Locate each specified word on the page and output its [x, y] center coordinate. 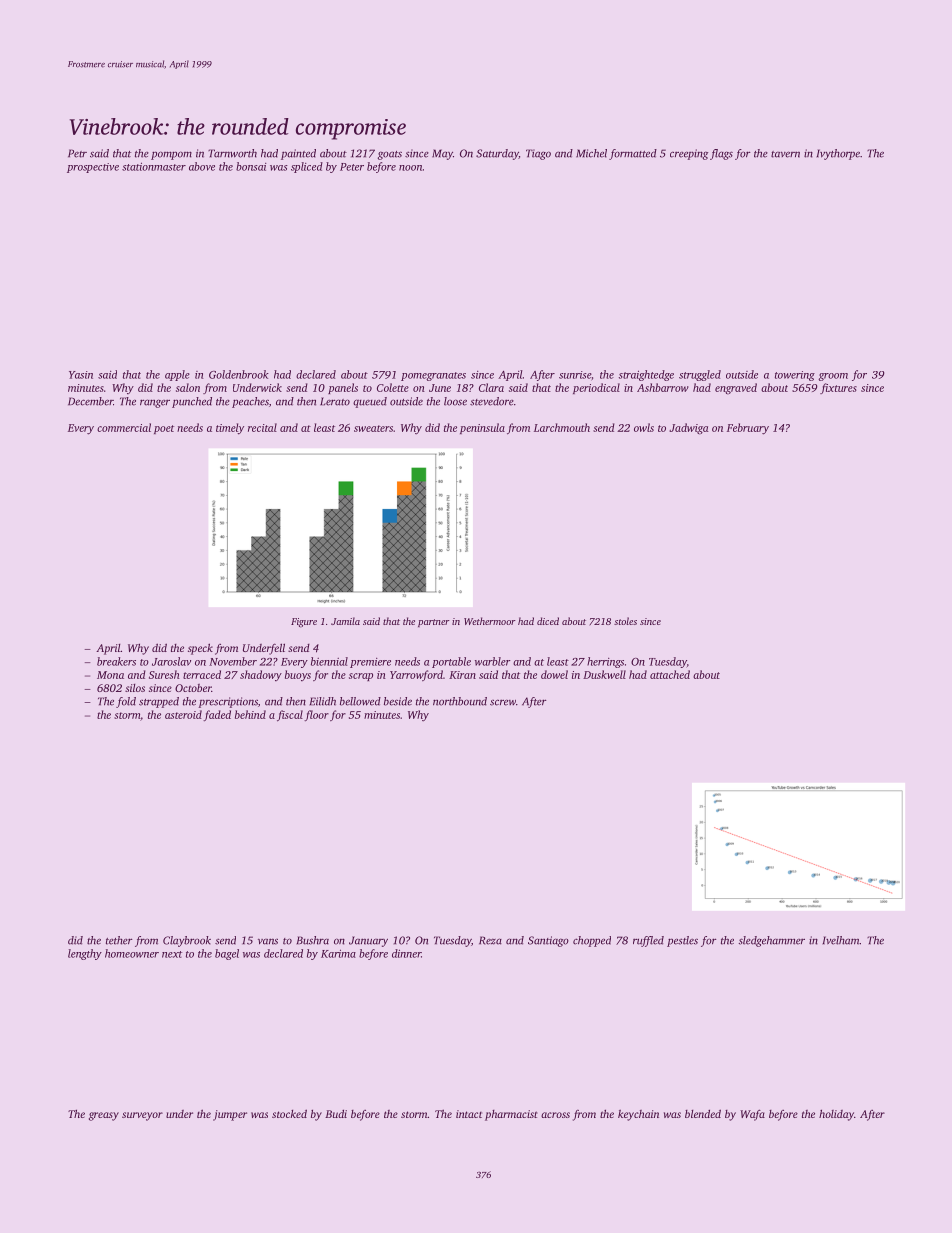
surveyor [142, 1116]
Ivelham [841, 940]
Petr [77, 153]
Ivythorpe [838, 154]
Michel [591, 153]
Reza [490, 940]
